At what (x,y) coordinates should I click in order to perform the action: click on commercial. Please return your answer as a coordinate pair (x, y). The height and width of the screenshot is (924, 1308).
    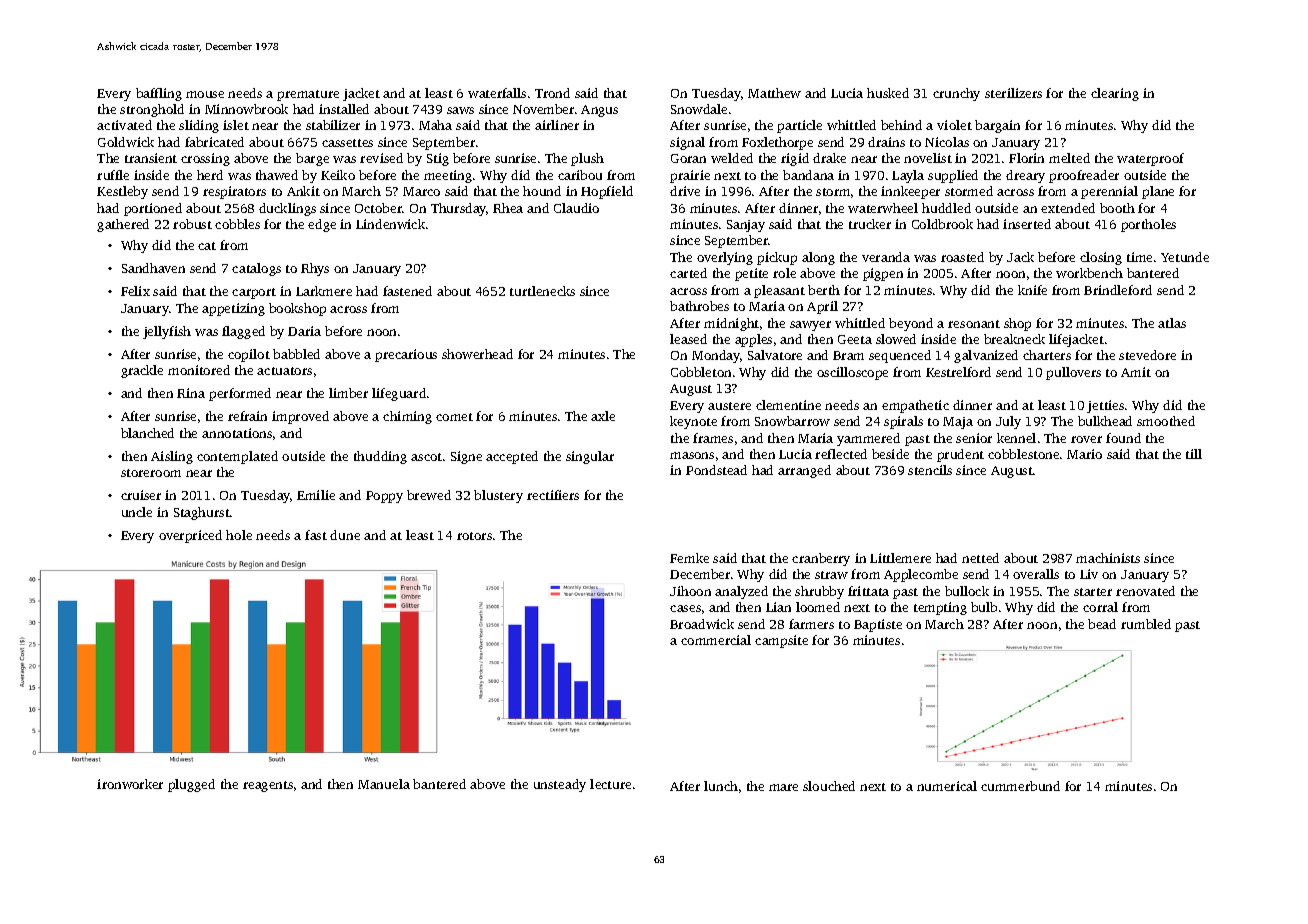
    Looking at the image, I should click on (716, 640).
